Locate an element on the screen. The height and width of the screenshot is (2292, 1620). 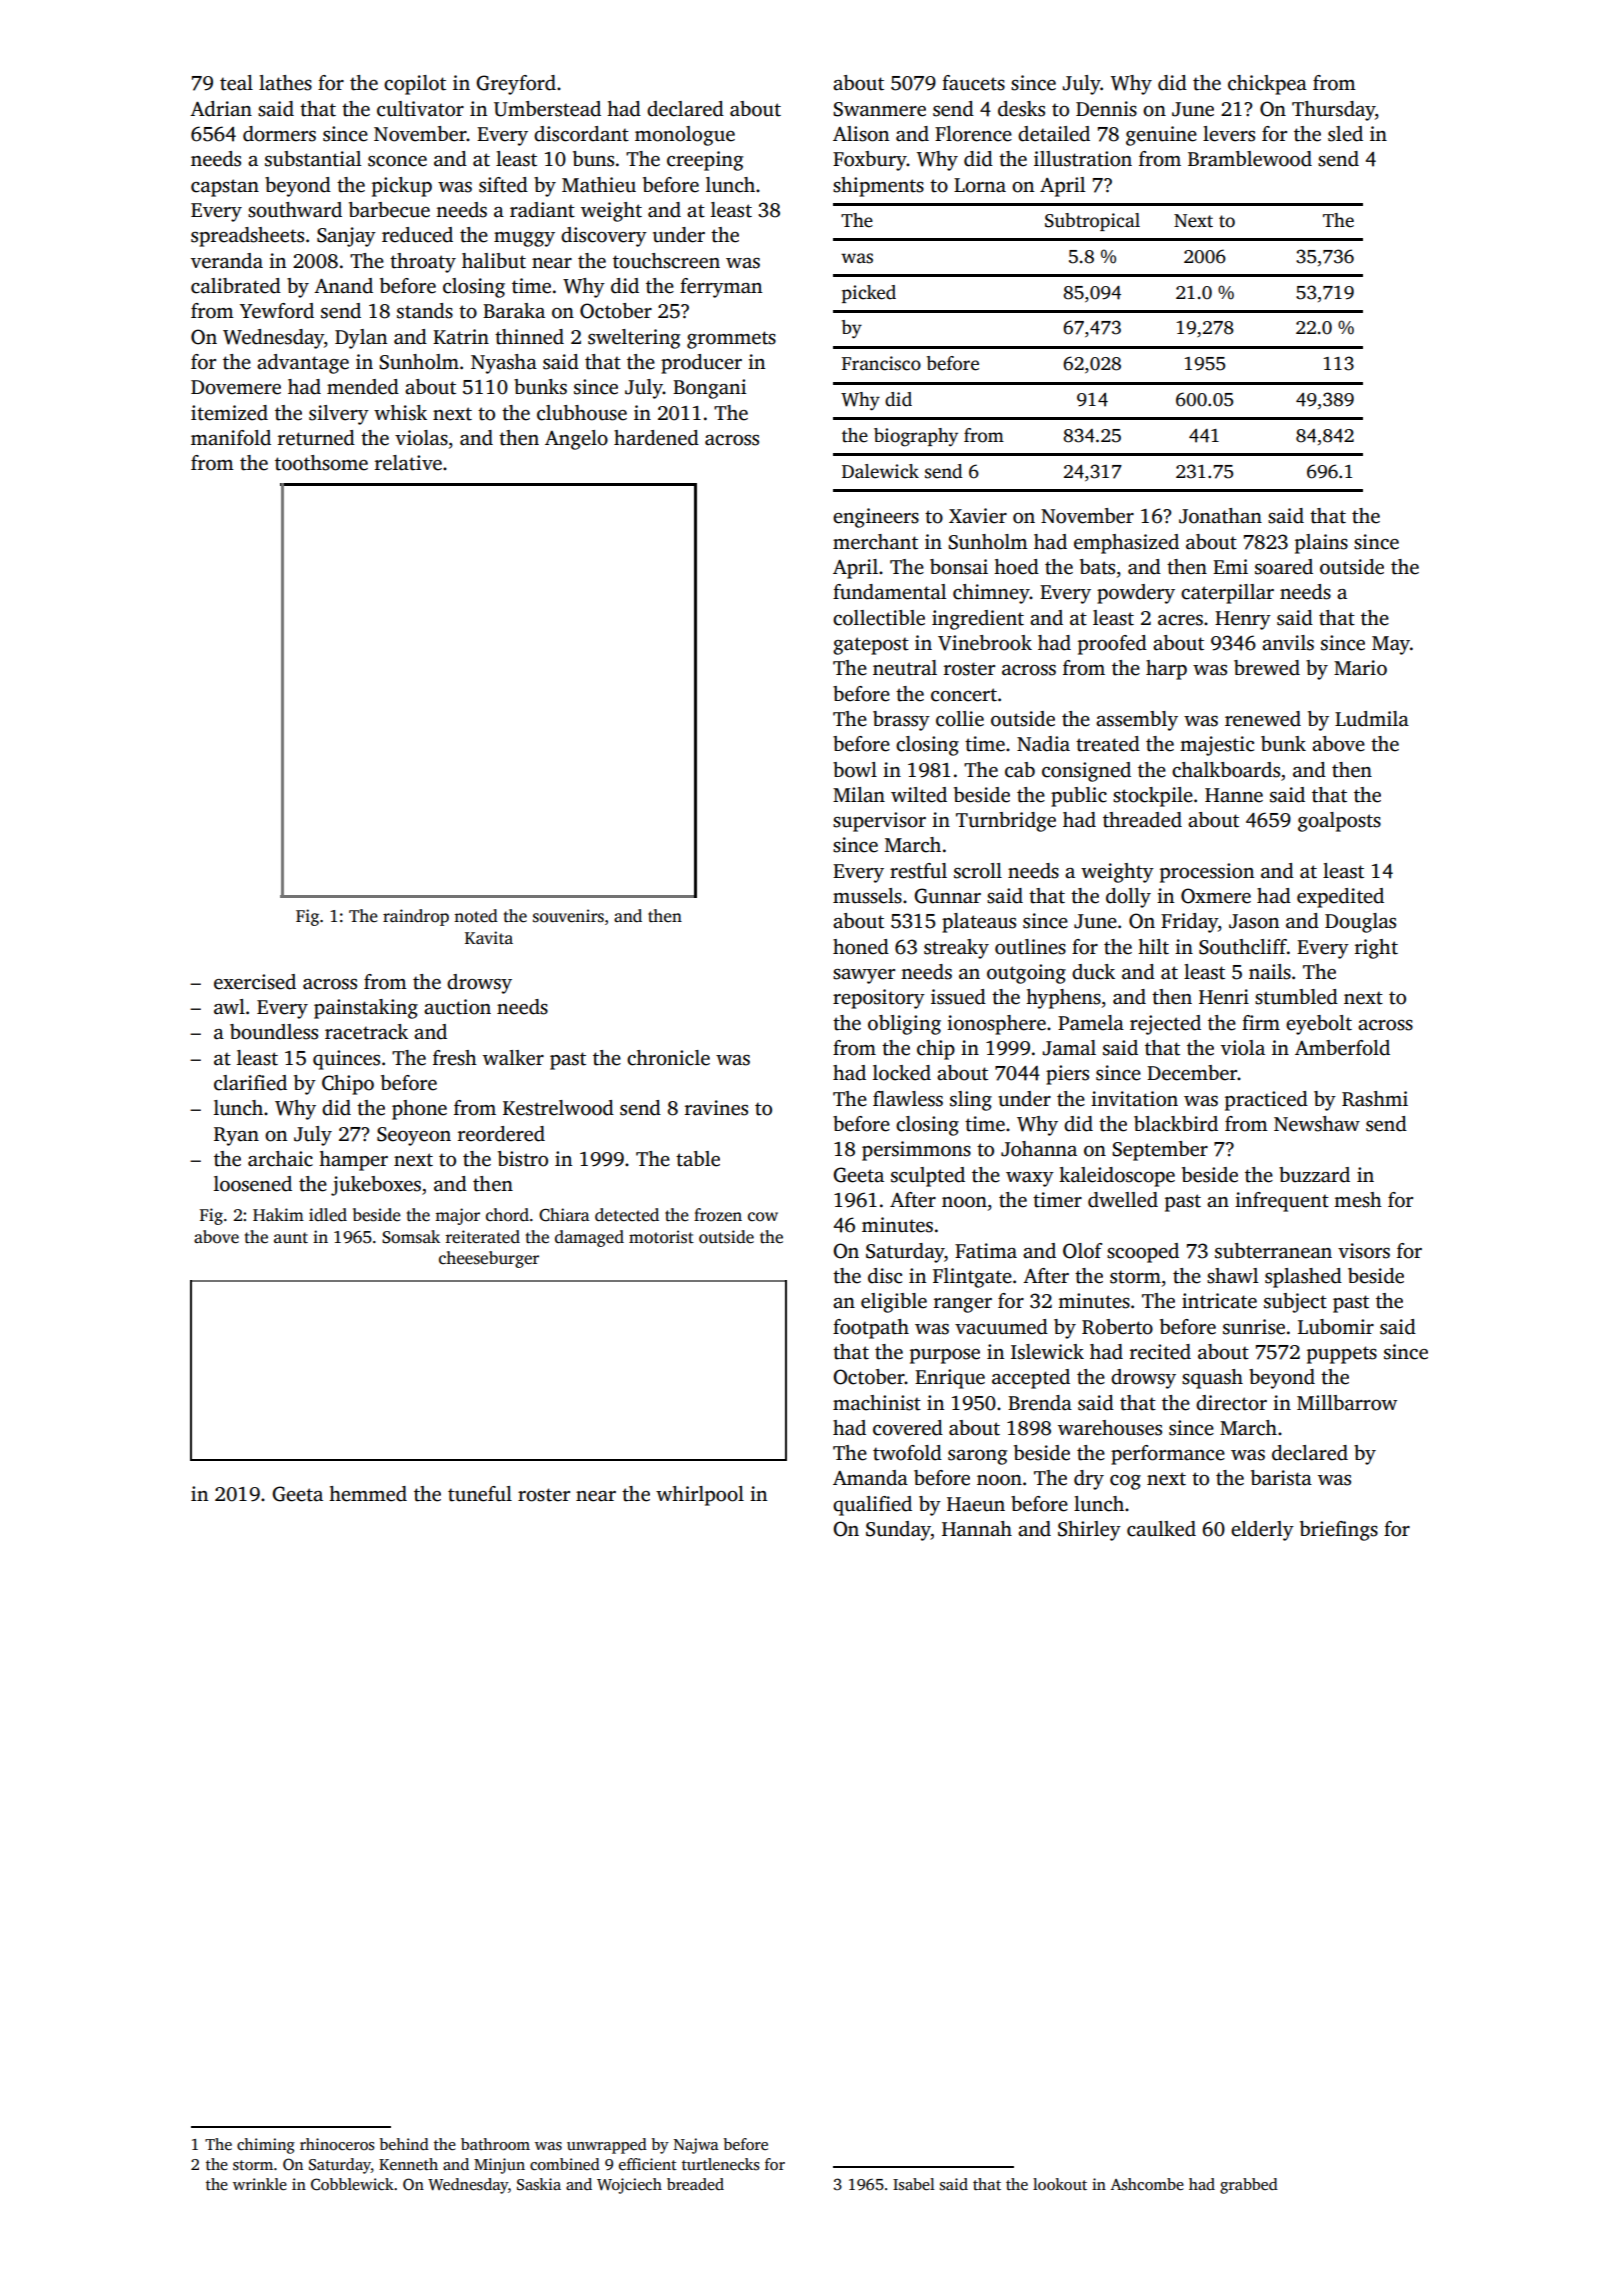
Ryan is located at coordinates (236, 1136).
